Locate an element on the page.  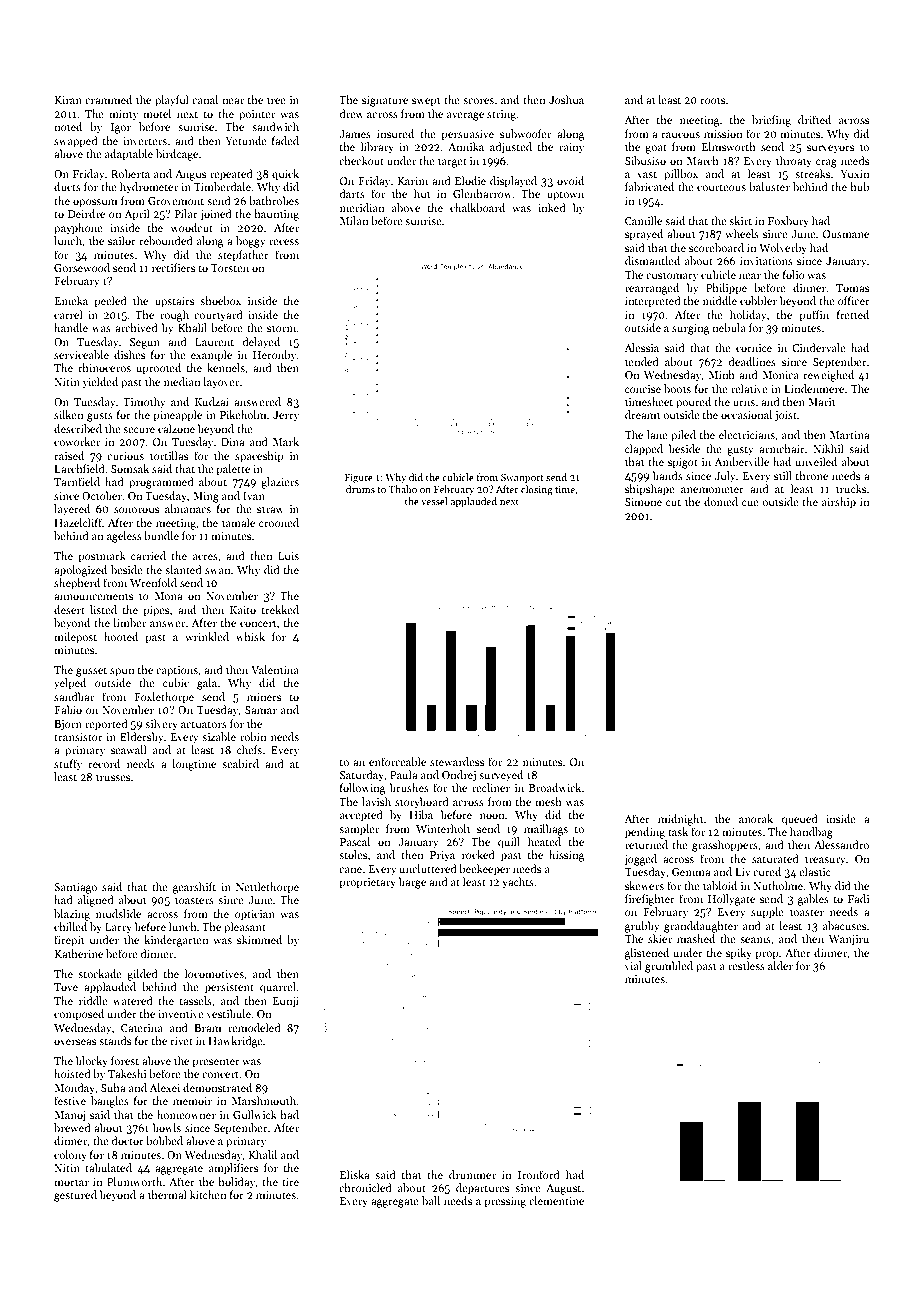
kitchen is located at coordinates (208, 1194).
